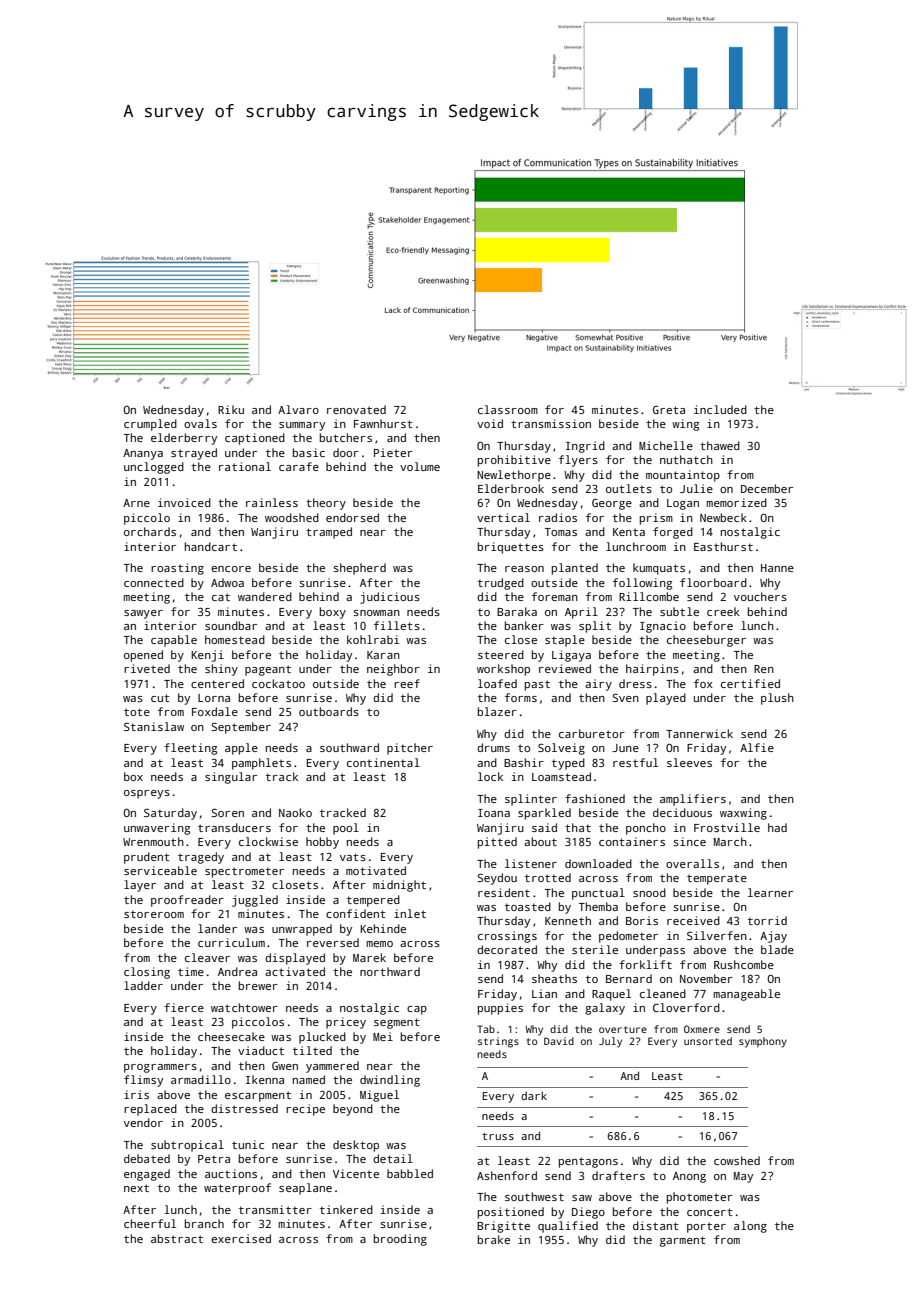 The image size is (924, 1308). I want to click on Hanne, so click(777, 568).
